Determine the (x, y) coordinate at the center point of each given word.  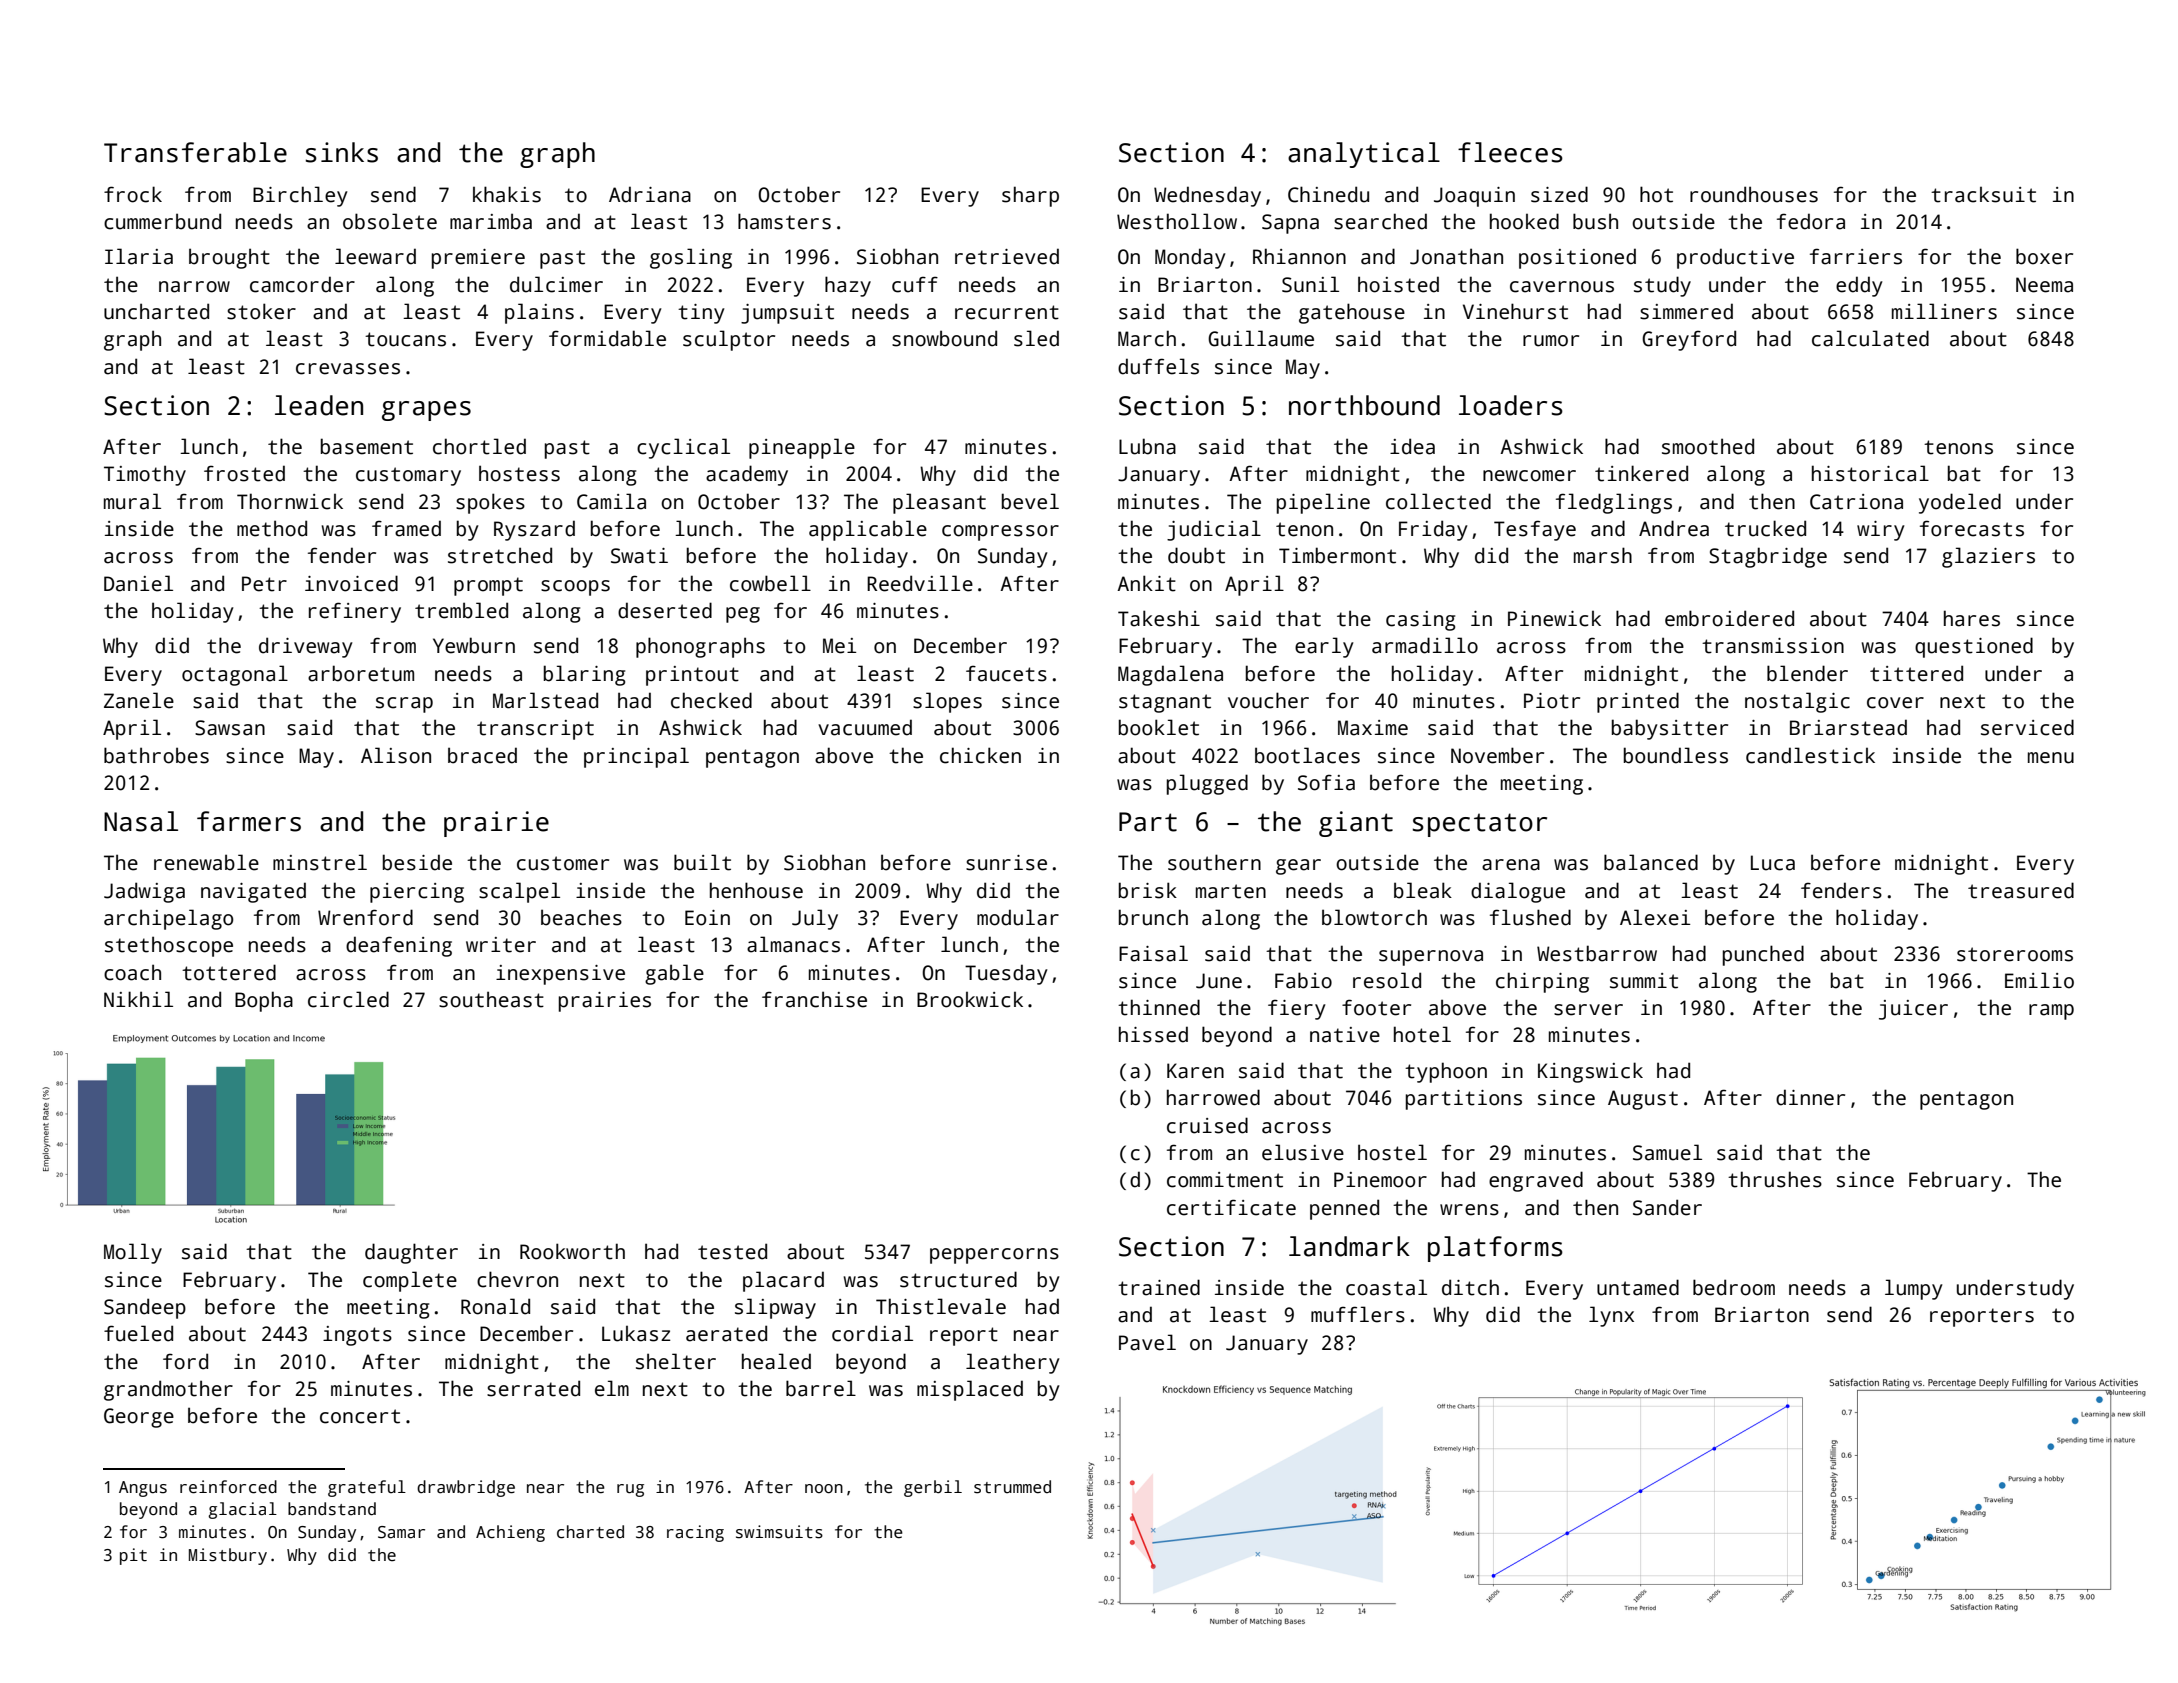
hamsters (784, 221)
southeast (491, 999)
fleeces (1510, 152)
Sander (1667, 1207)
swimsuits (779, 1532)
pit (133, 1556)
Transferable (195, 152)
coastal (1386, 1287)
